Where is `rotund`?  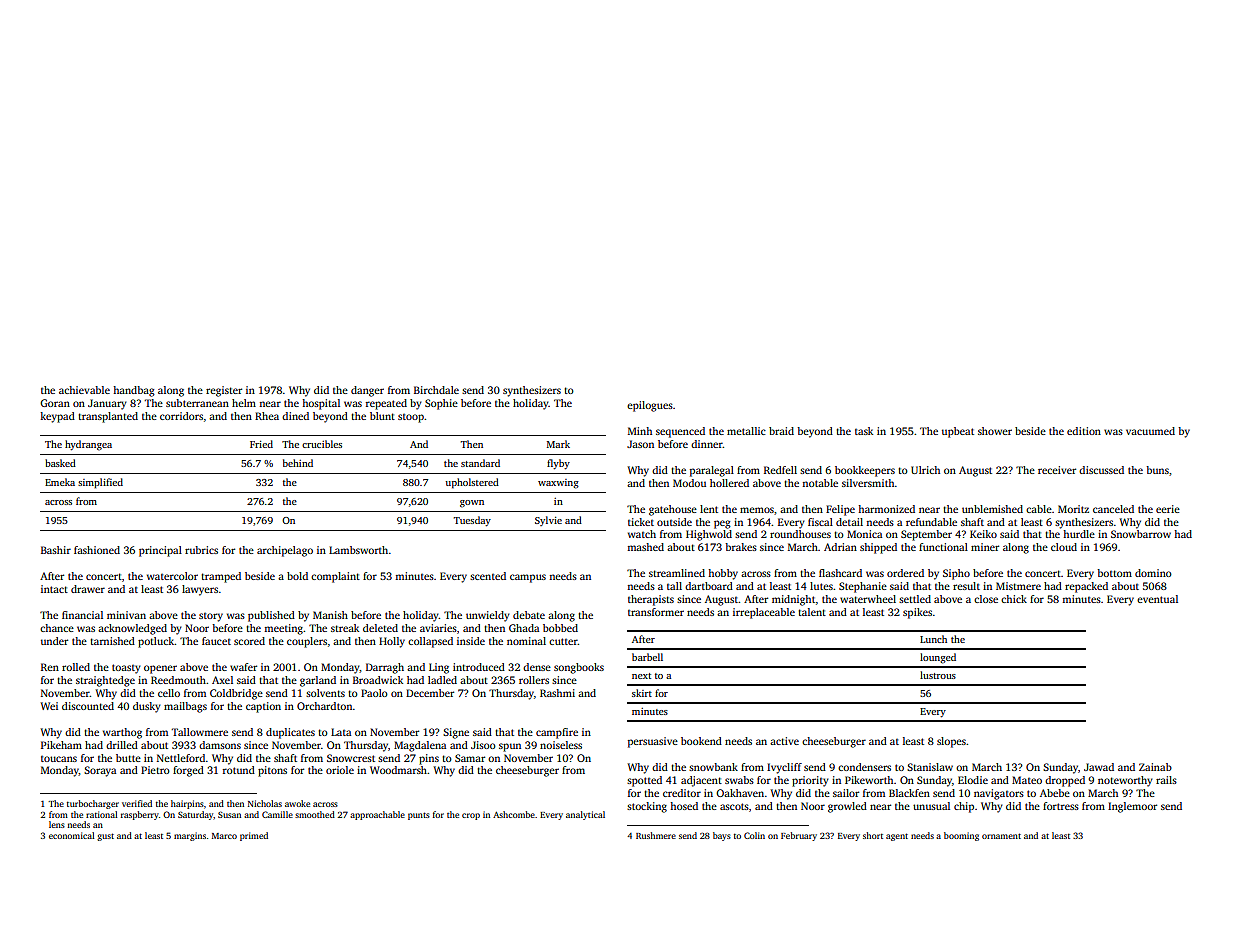 rotund is located at coordinates (239, 770).
